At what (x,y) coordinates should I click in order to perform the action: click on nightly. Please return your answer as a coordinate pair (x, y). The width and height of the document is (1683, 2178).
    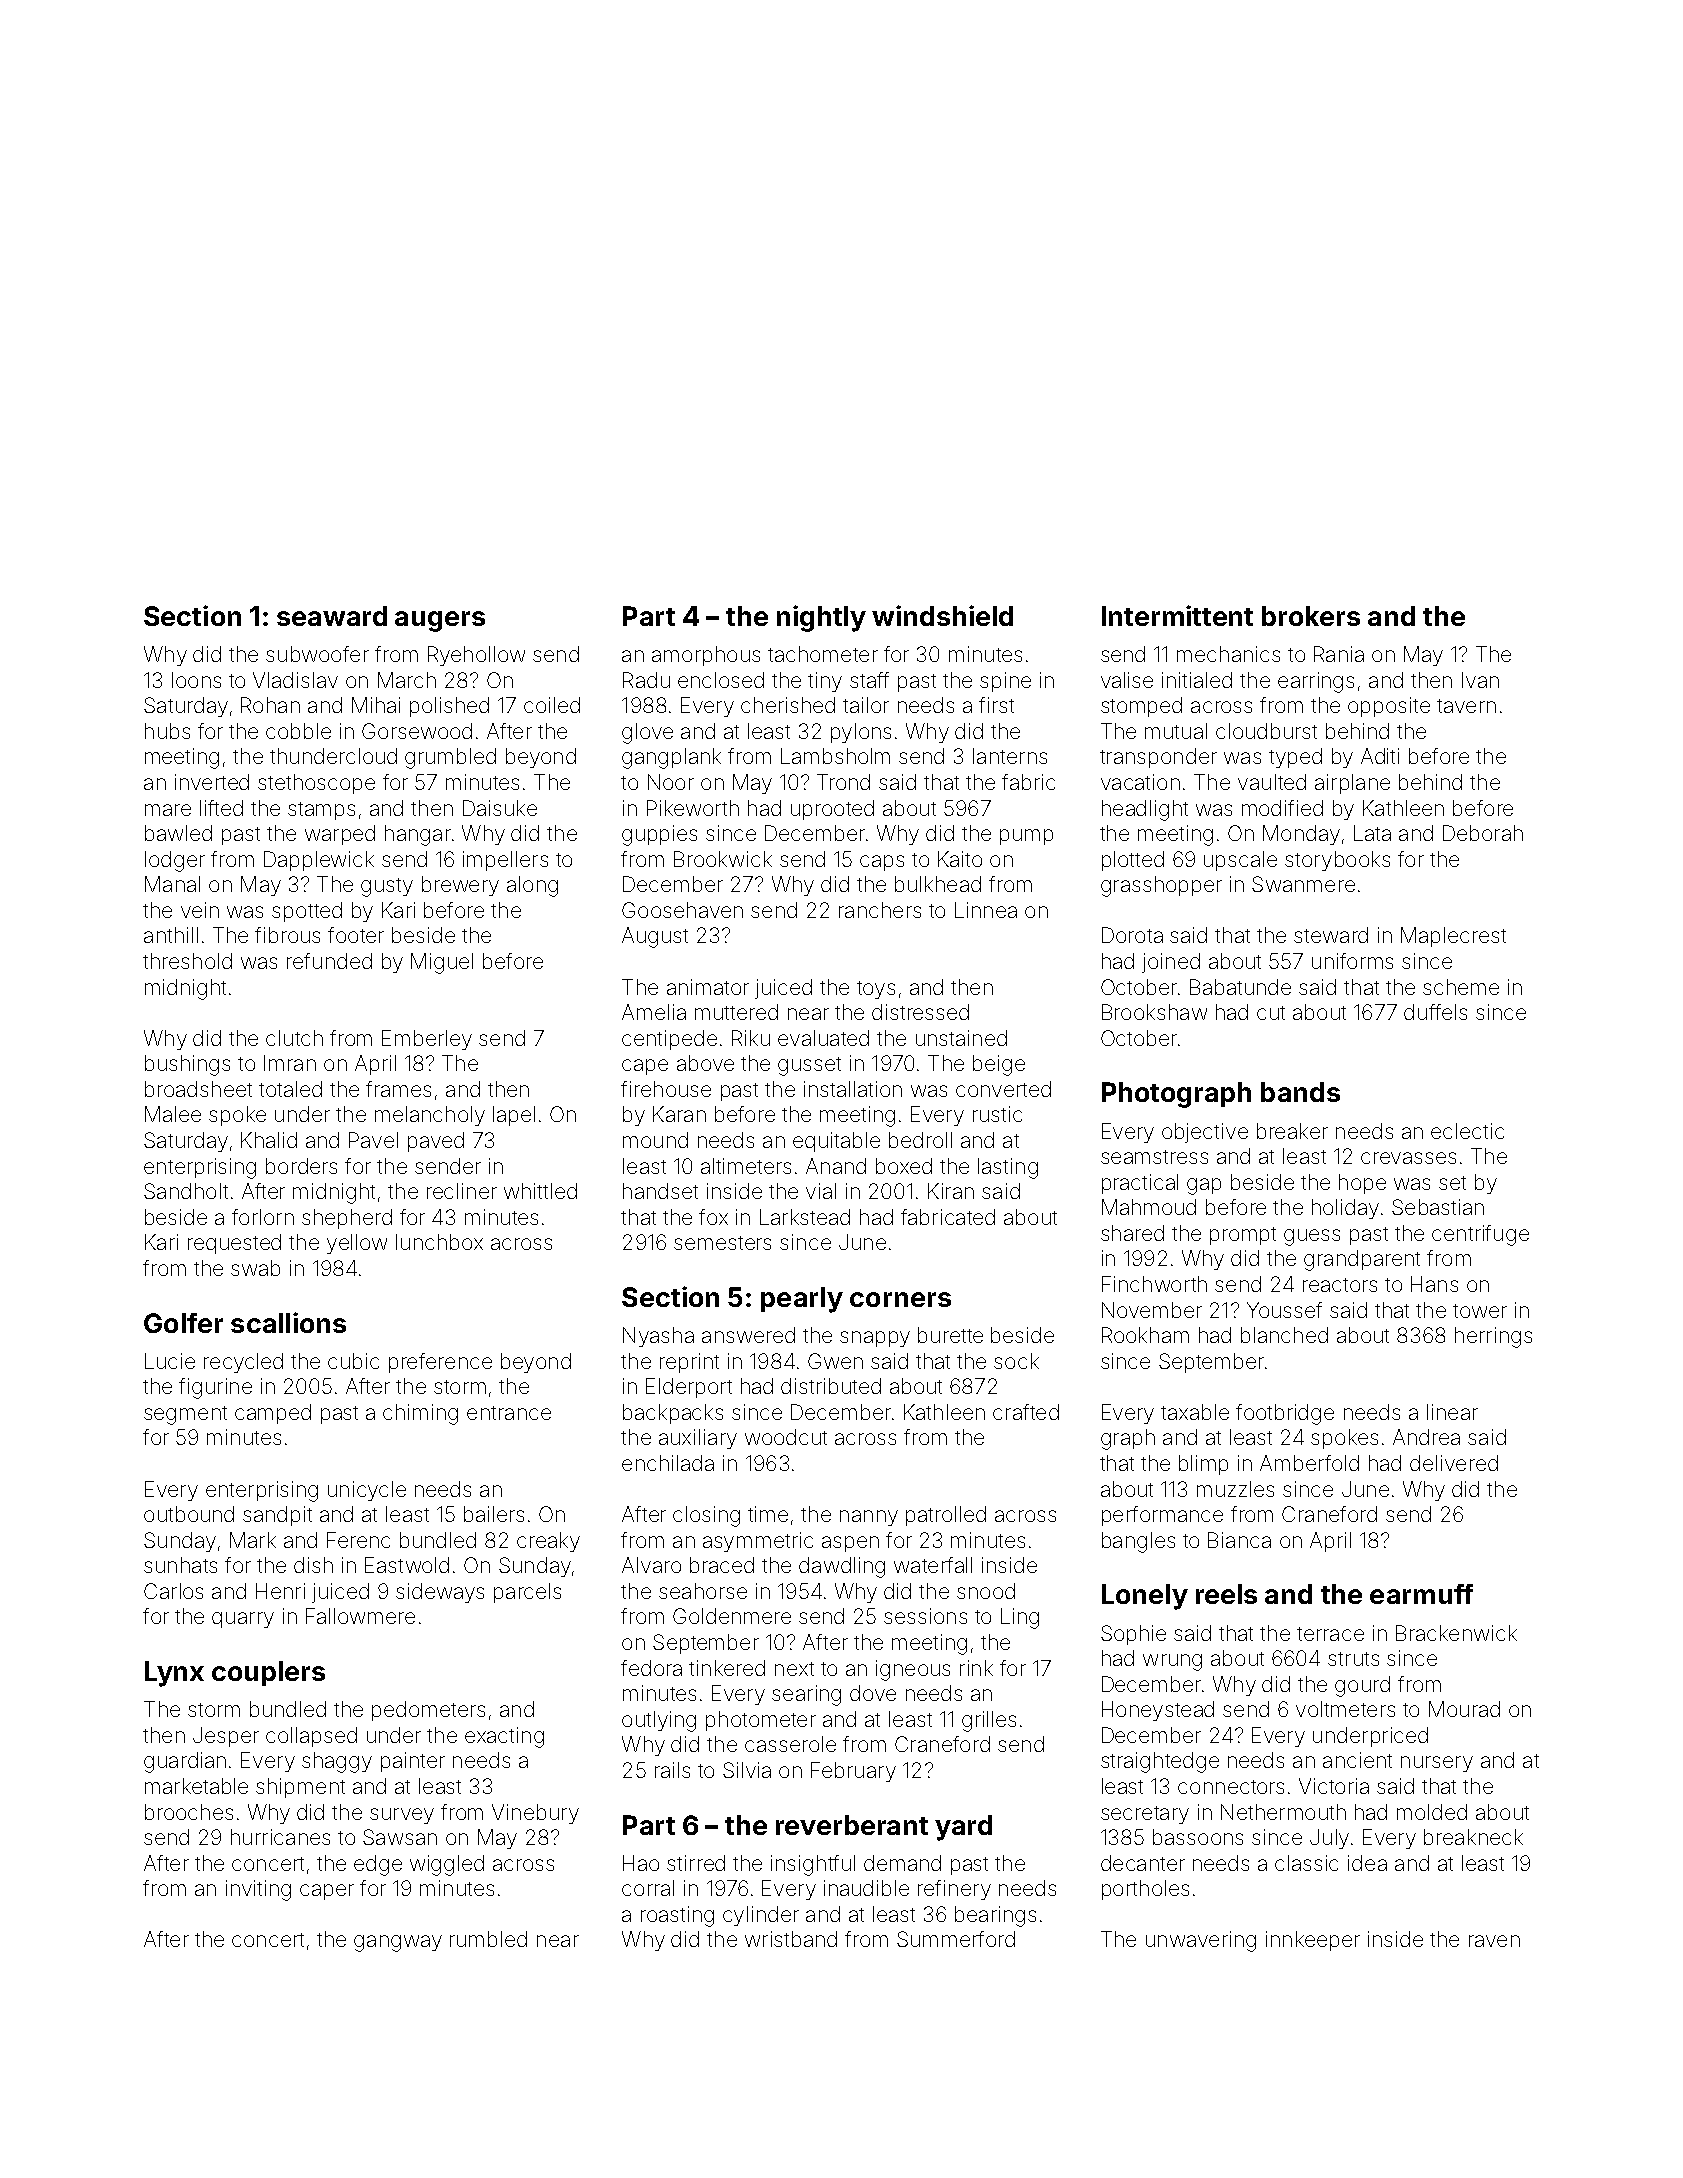
    Looking at the image, I should click on (821, 618).
